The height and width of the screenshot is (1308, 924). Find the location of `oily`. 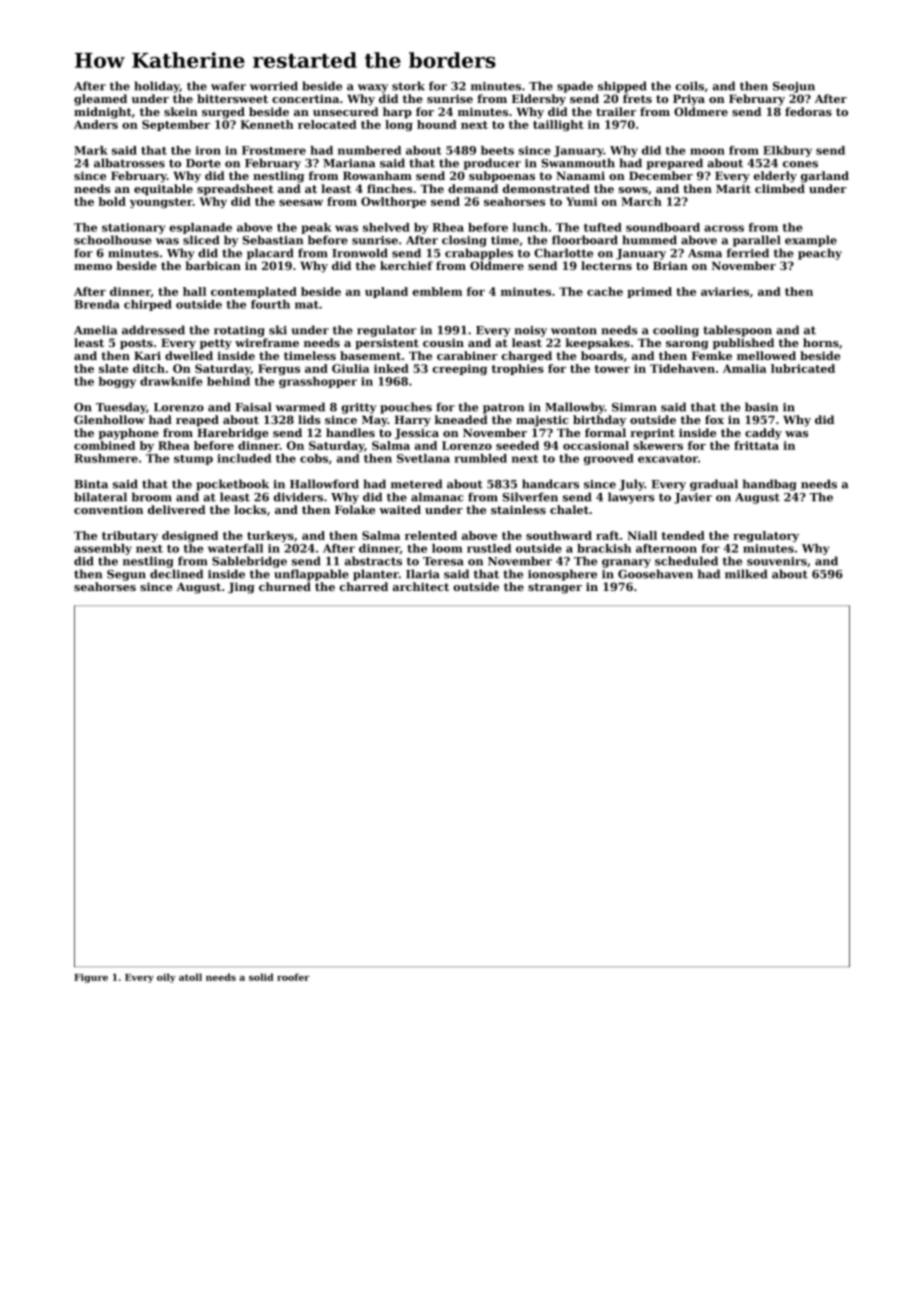

oily is located at coordinates (166, 978).
